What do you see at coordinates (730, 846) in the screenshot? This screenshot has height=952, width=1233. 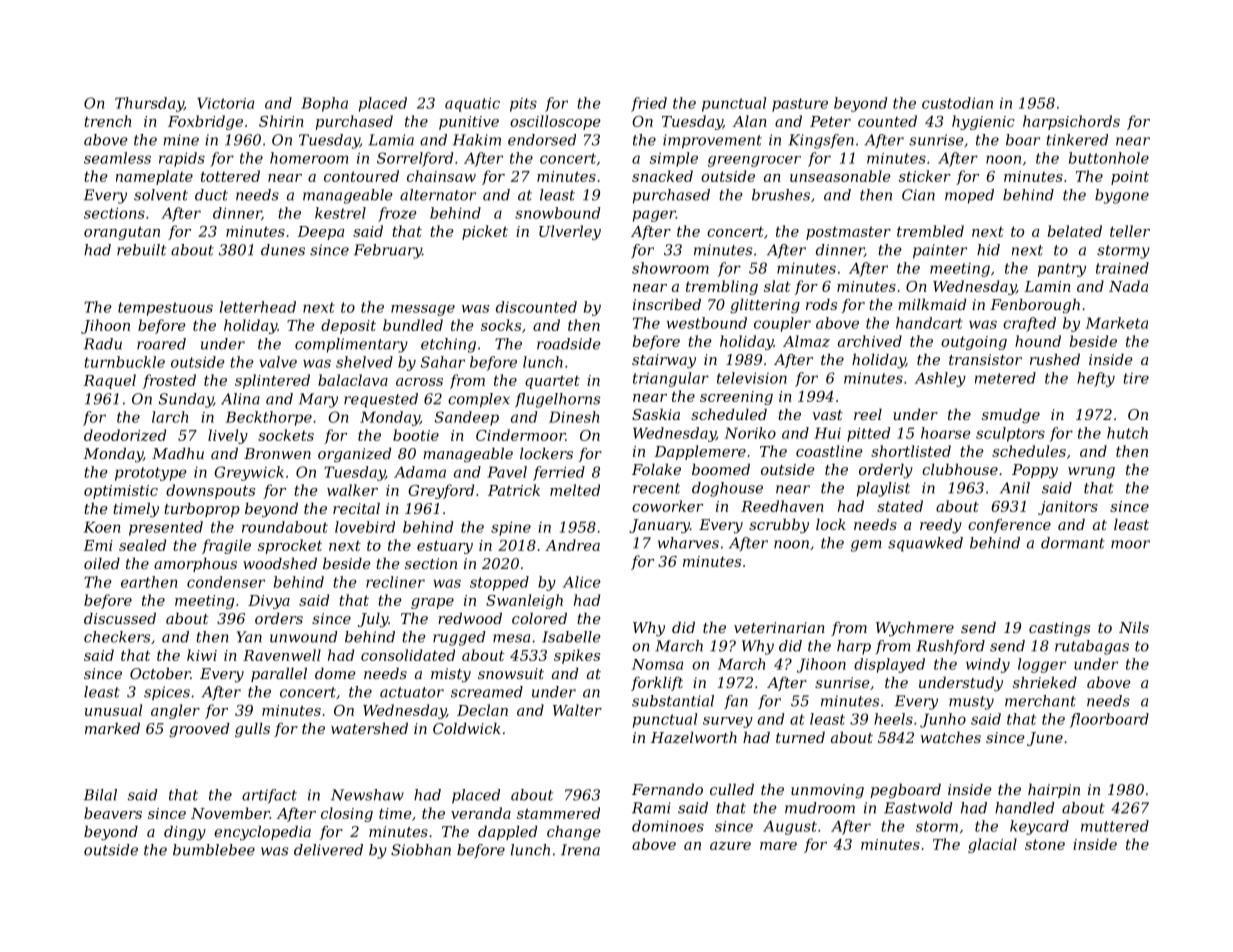 I see `azure` at bounding box center [730, 846].
